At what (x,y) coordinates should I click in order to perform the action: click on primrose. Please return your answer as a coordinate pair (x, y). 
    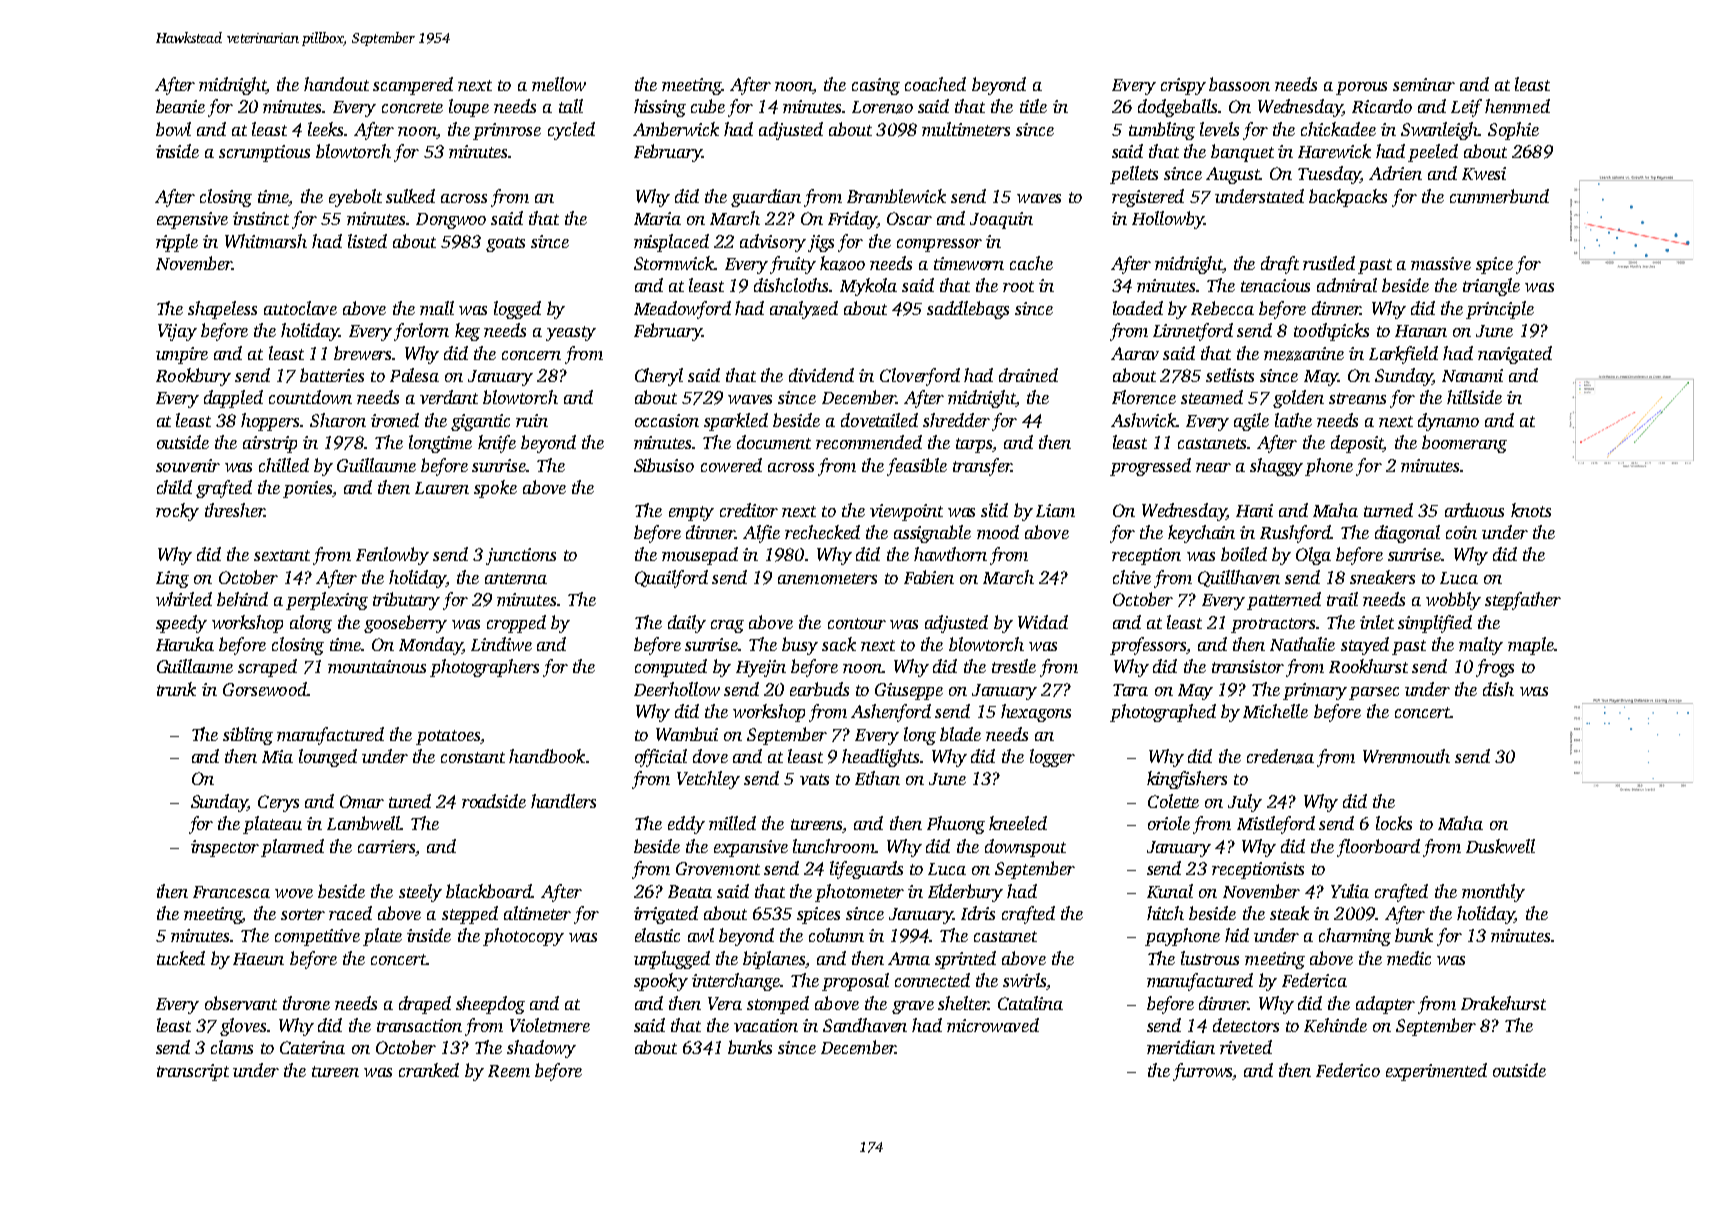
    Looking at the image, I should click on (507, 131).
